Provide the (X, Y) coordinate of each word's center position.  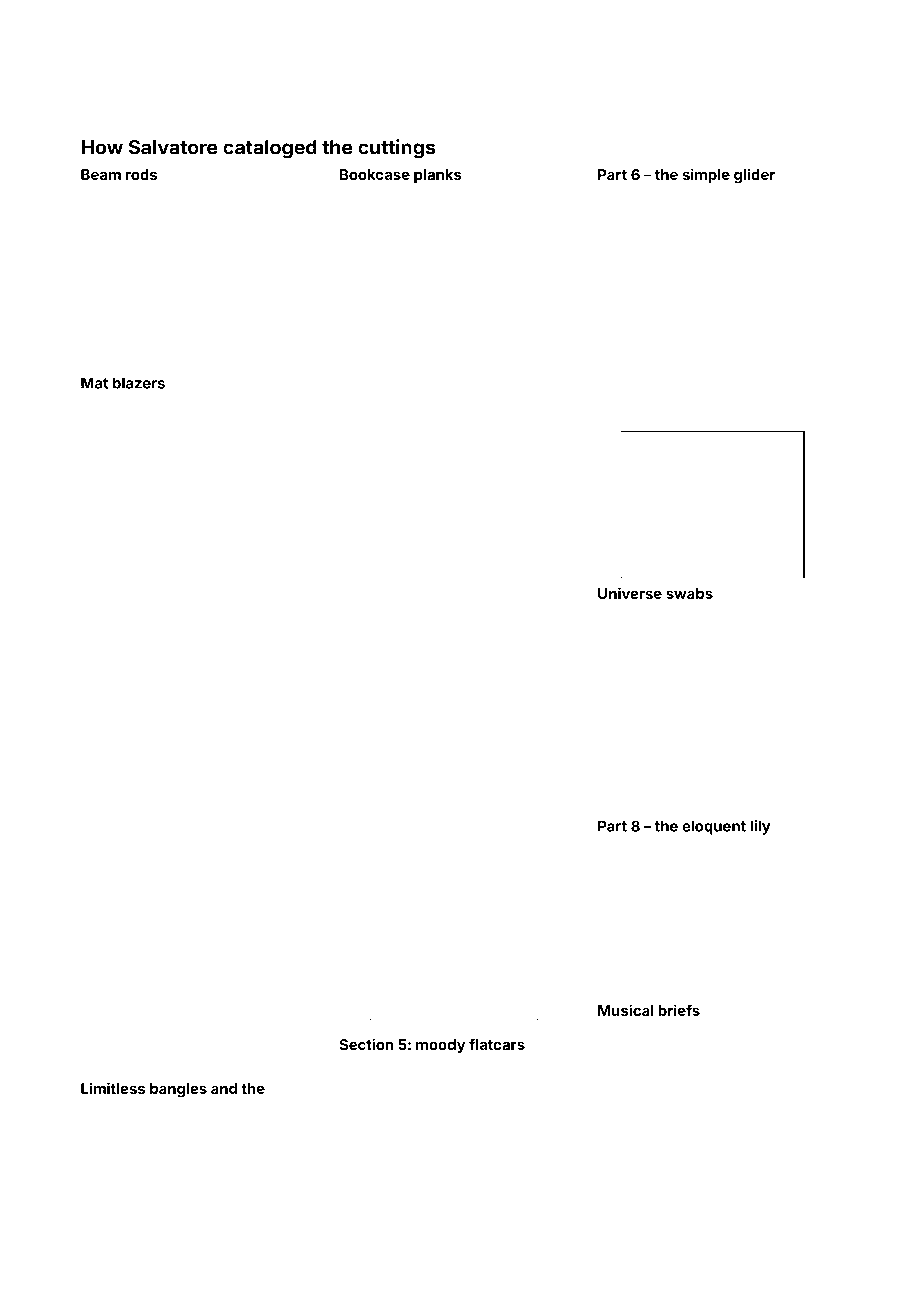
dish (607, 906)
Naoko (141, 1192)
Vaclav (480, 1124)
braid (721, 261)
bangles (178, 1090)
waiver (685, 993)
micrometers (627, 661)
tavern (612, 673)
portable (100, 230)
